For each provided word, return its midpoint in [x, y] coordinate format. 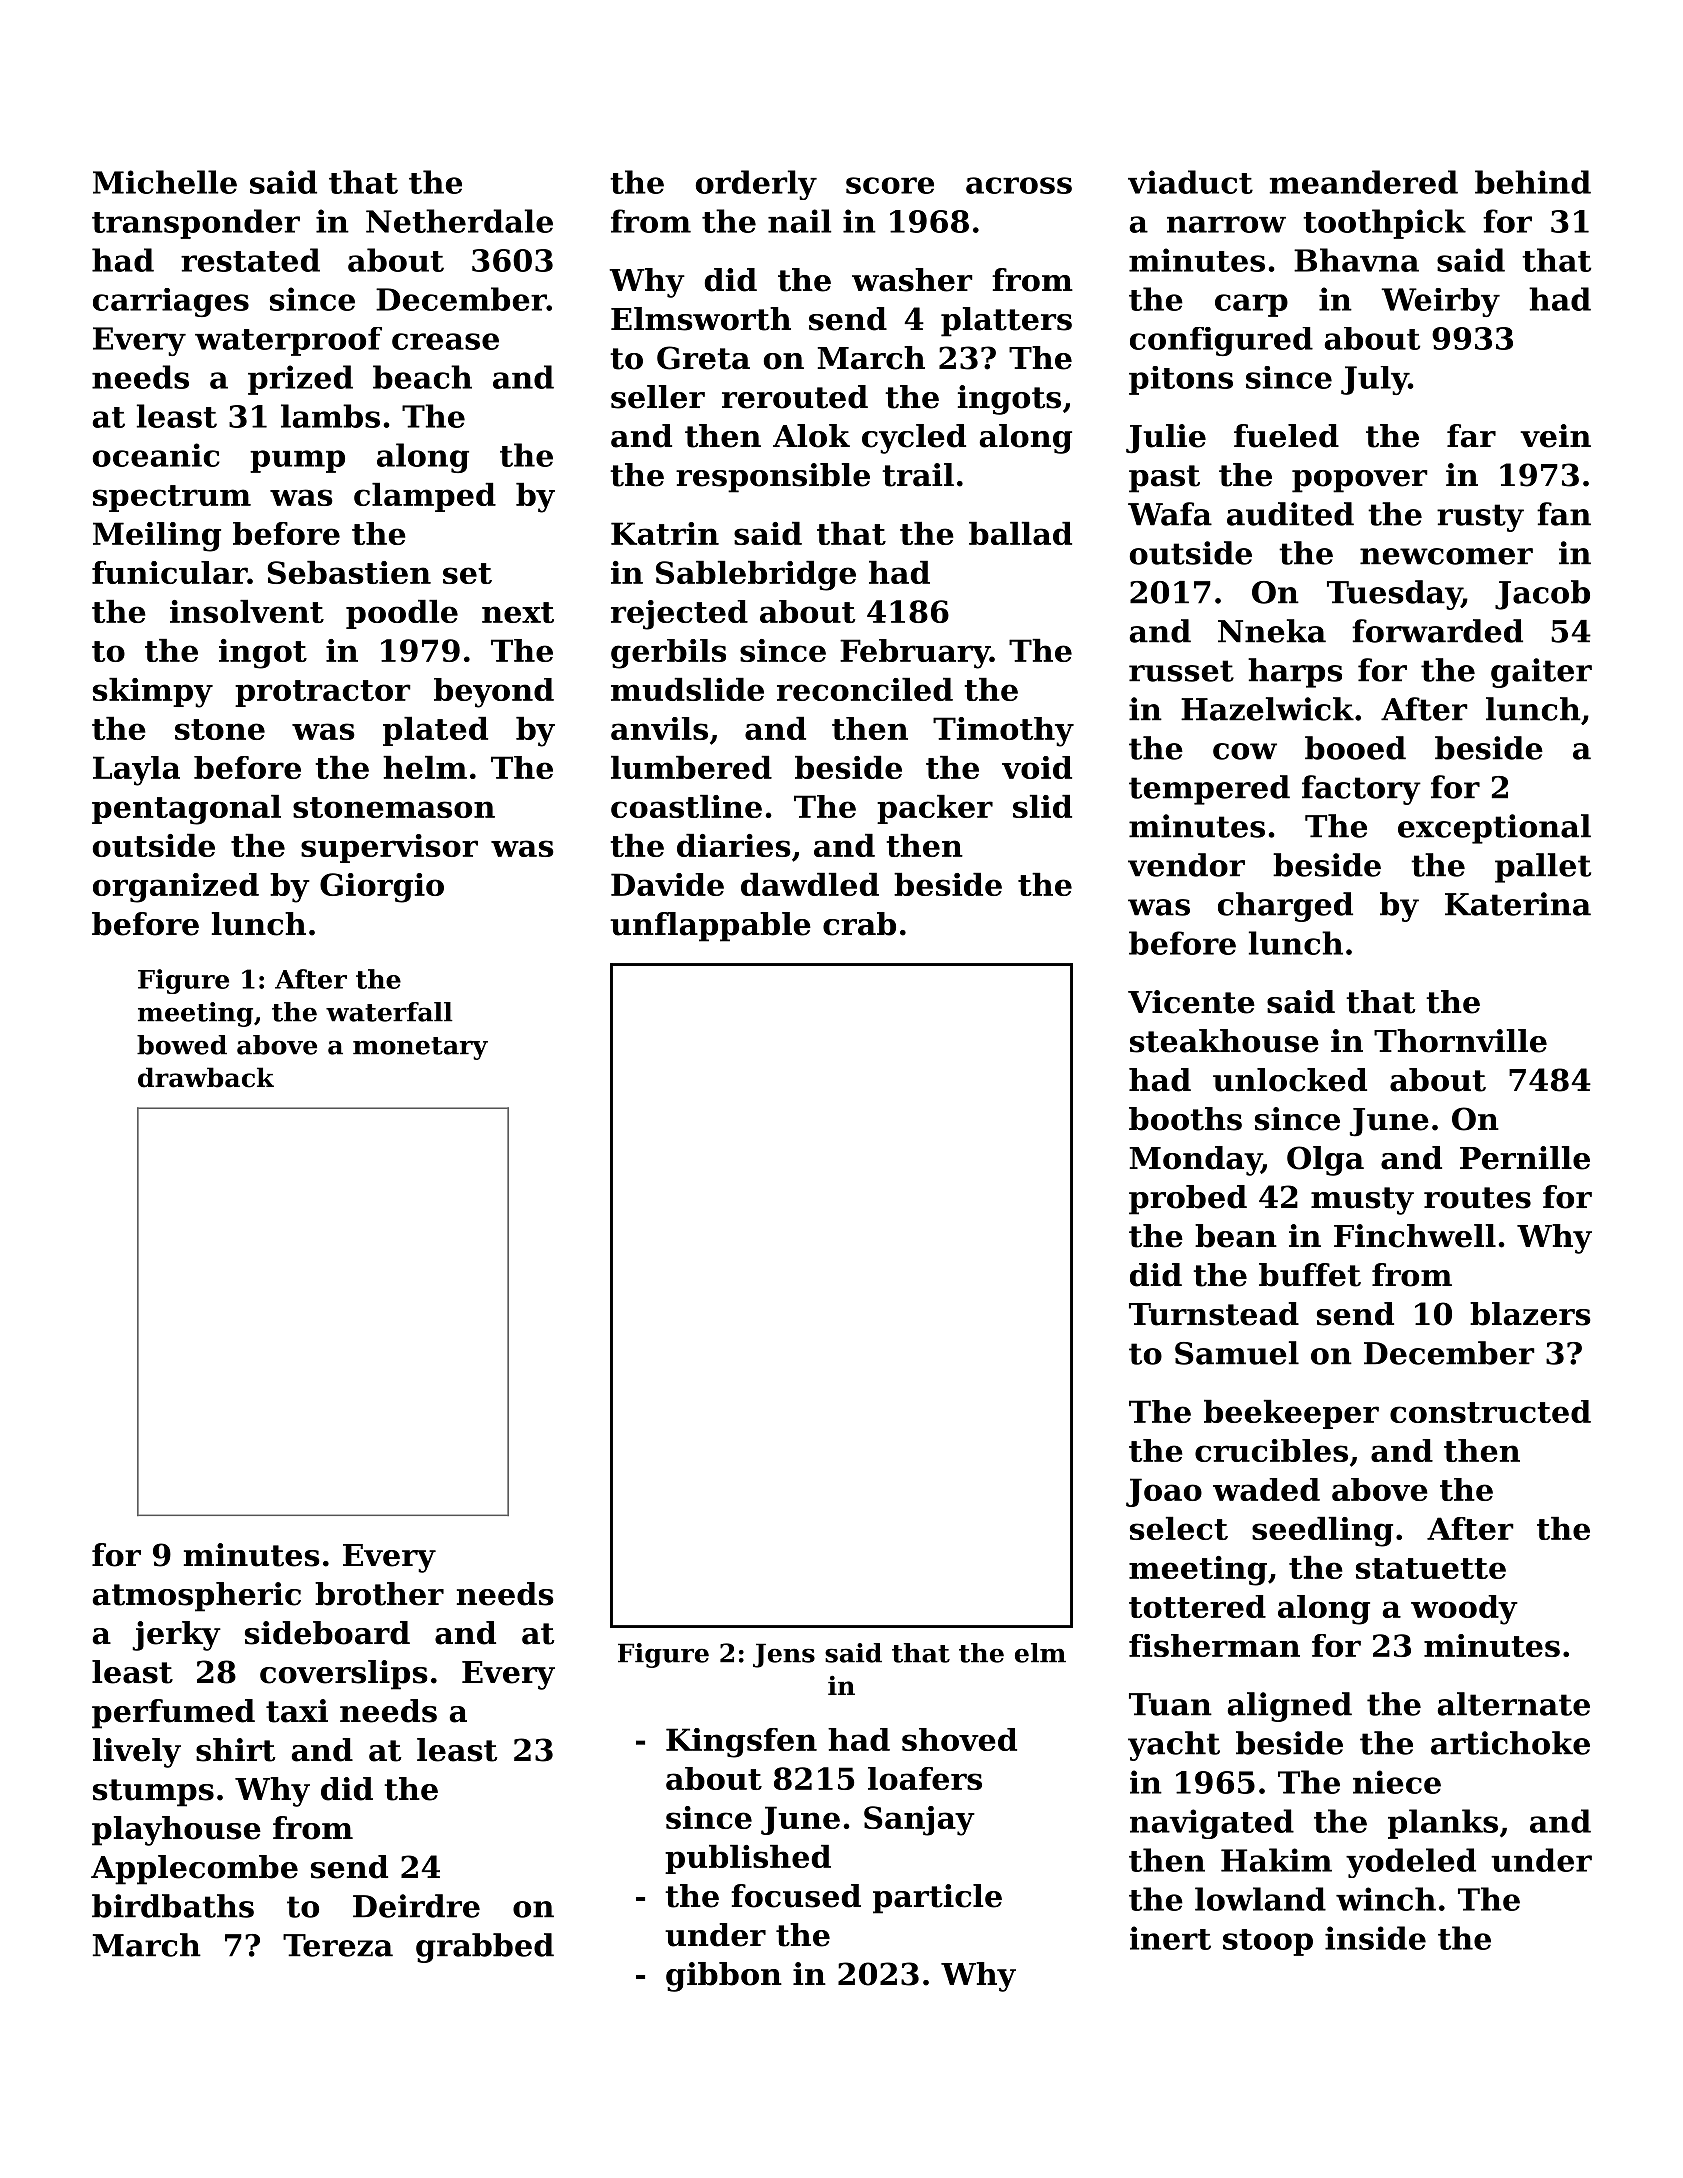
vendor [1186, 865]
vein [1555, 436]
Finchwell [1415, 1236]
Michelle [165, 182]
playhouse [176, 1831]
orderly [756, 185]
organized [176, 888]
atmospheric [197, 1597]
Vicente [1191, 1002]
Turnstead [1214, 1314]
